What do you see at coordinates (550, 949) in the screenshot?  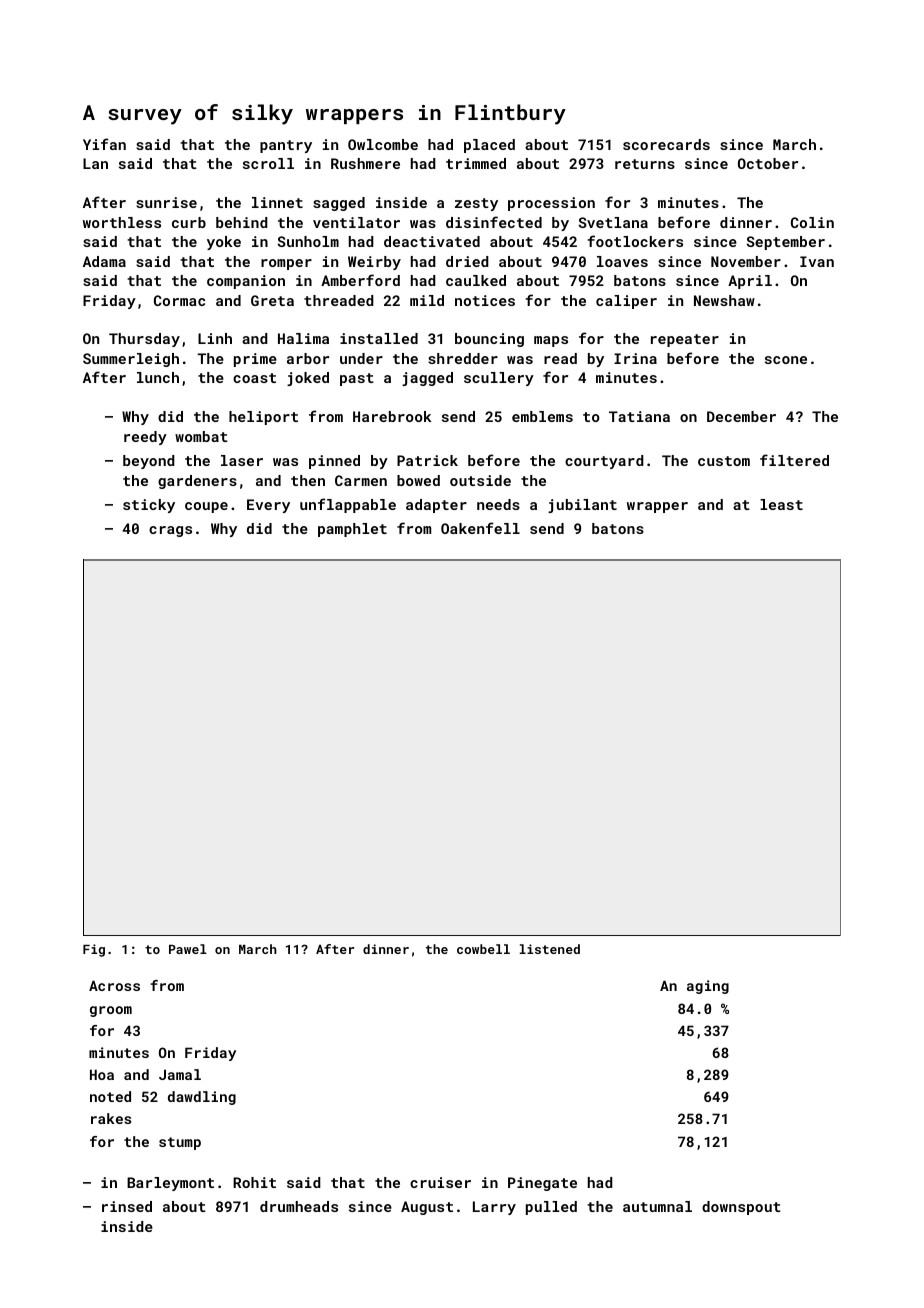 I see `listened` at bounding box center [550, 949].
